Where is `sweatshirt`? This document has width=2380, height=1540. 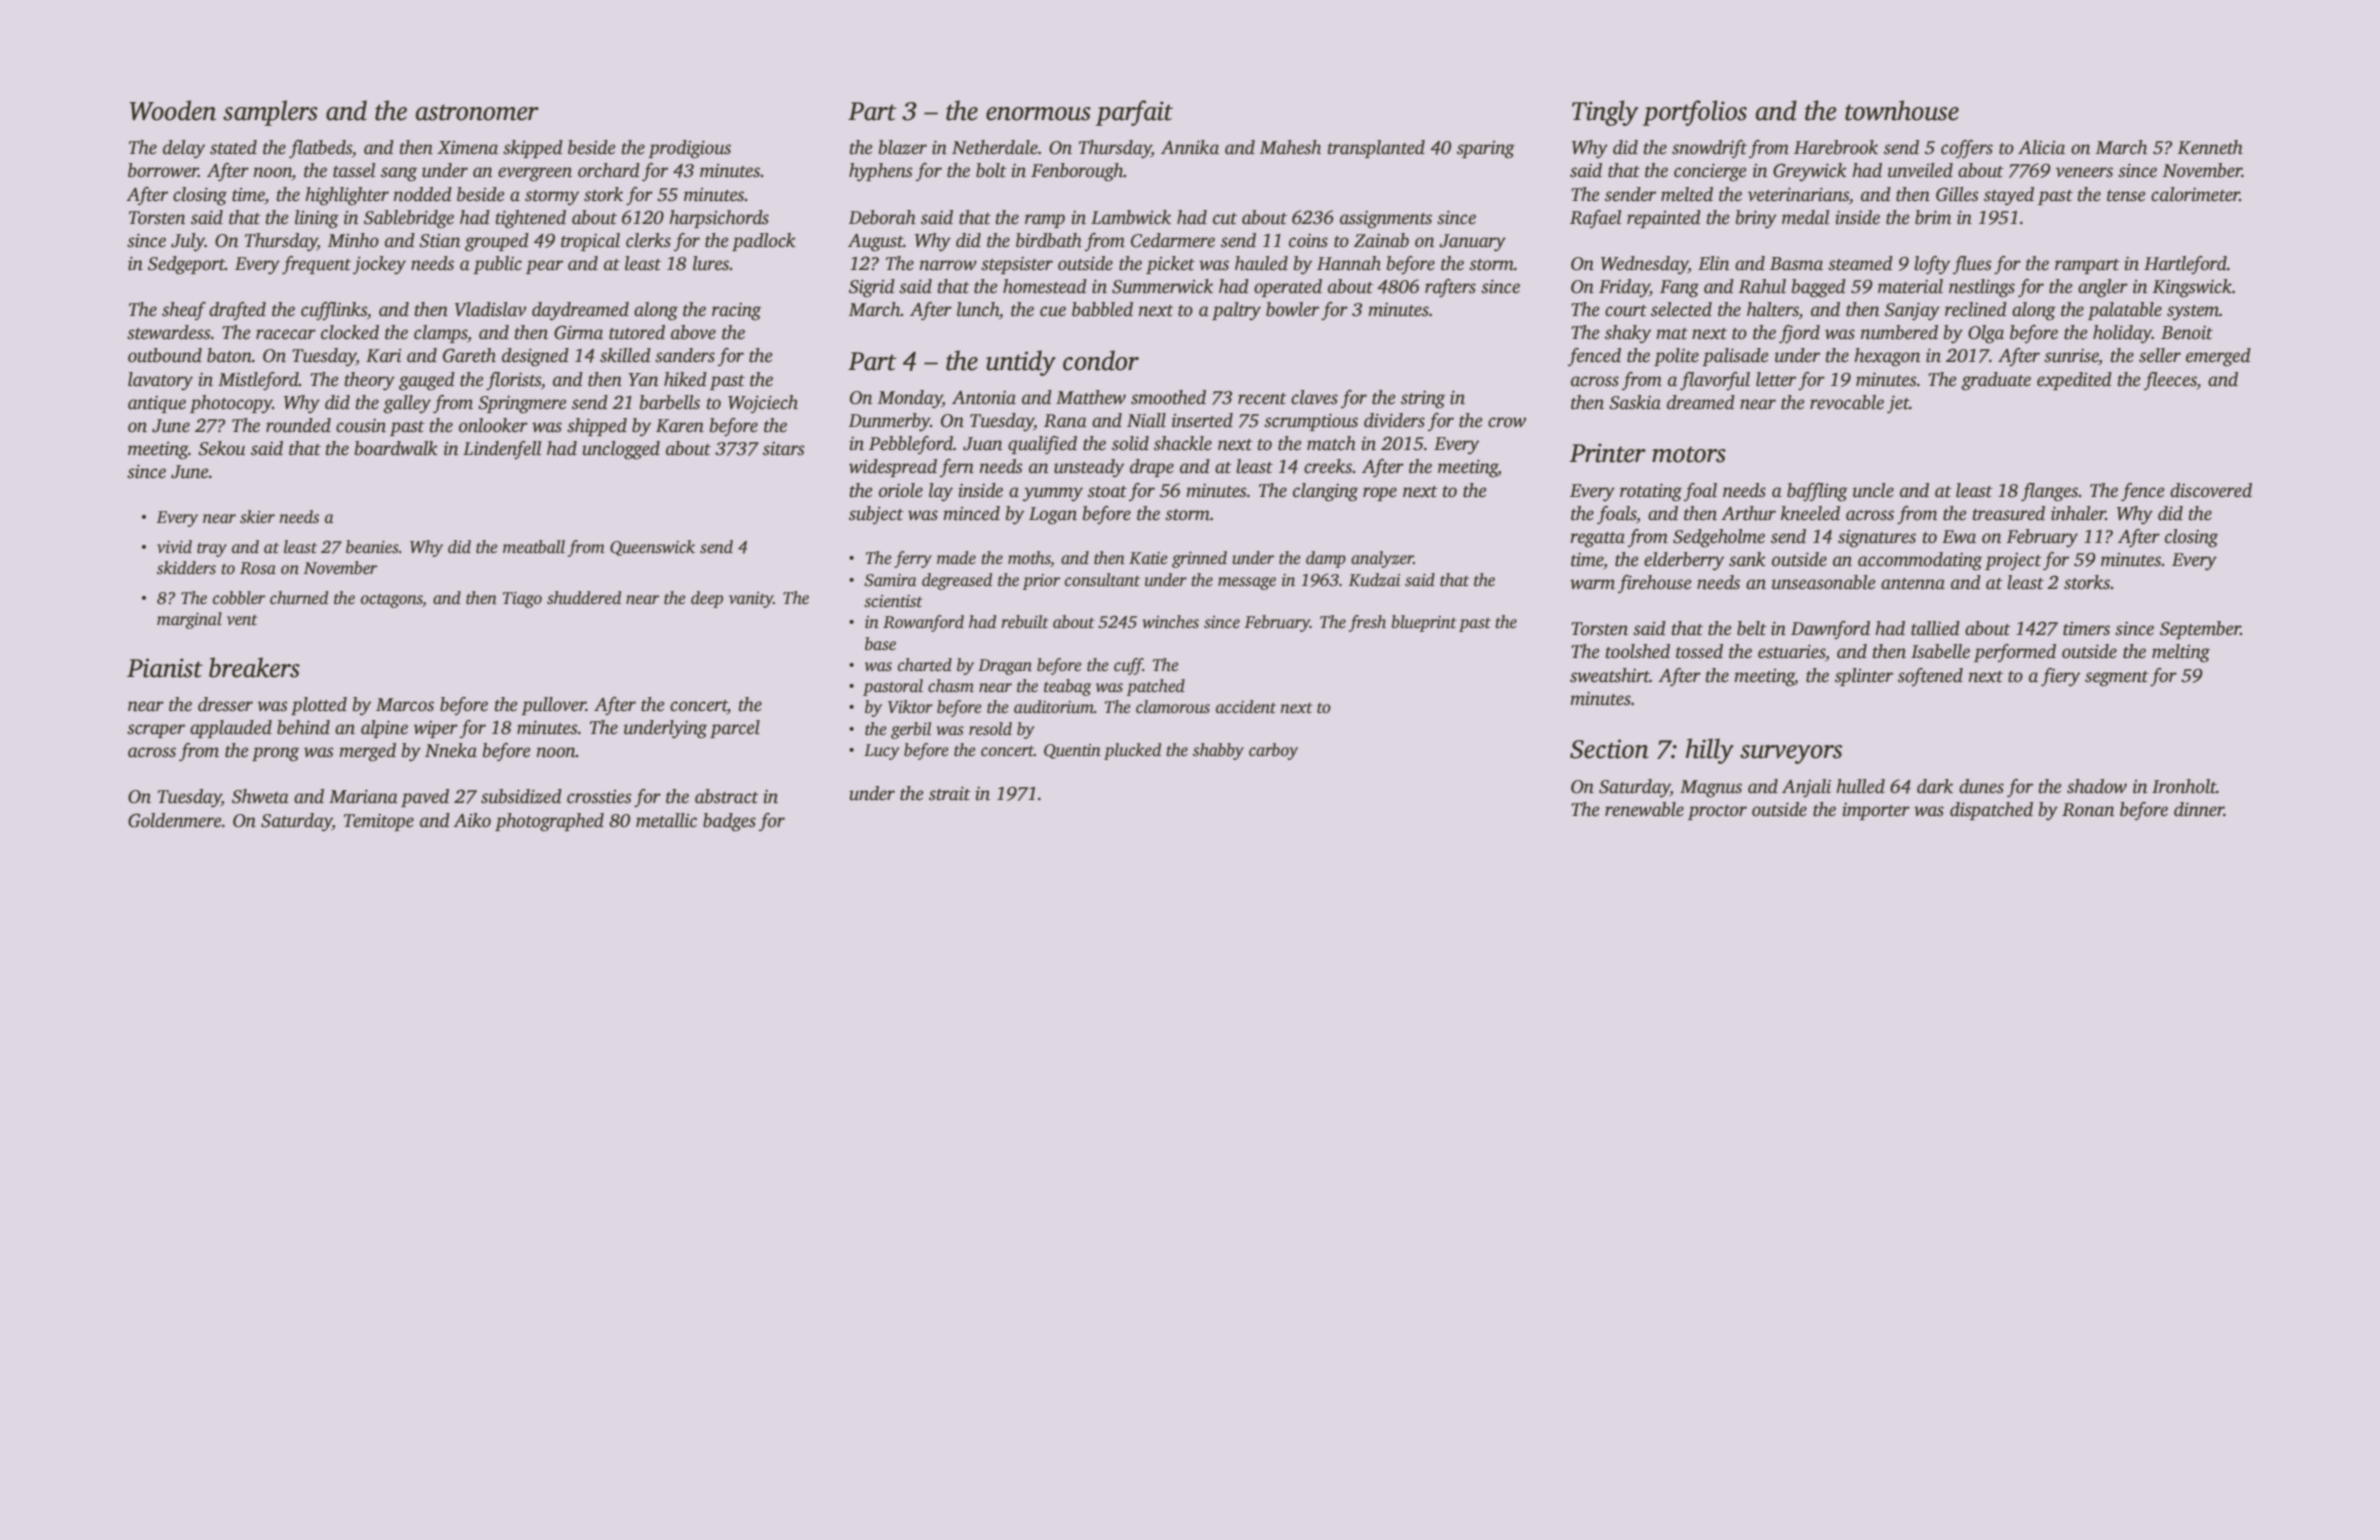 sweatshirt is located at coordinates (1610, 675).
